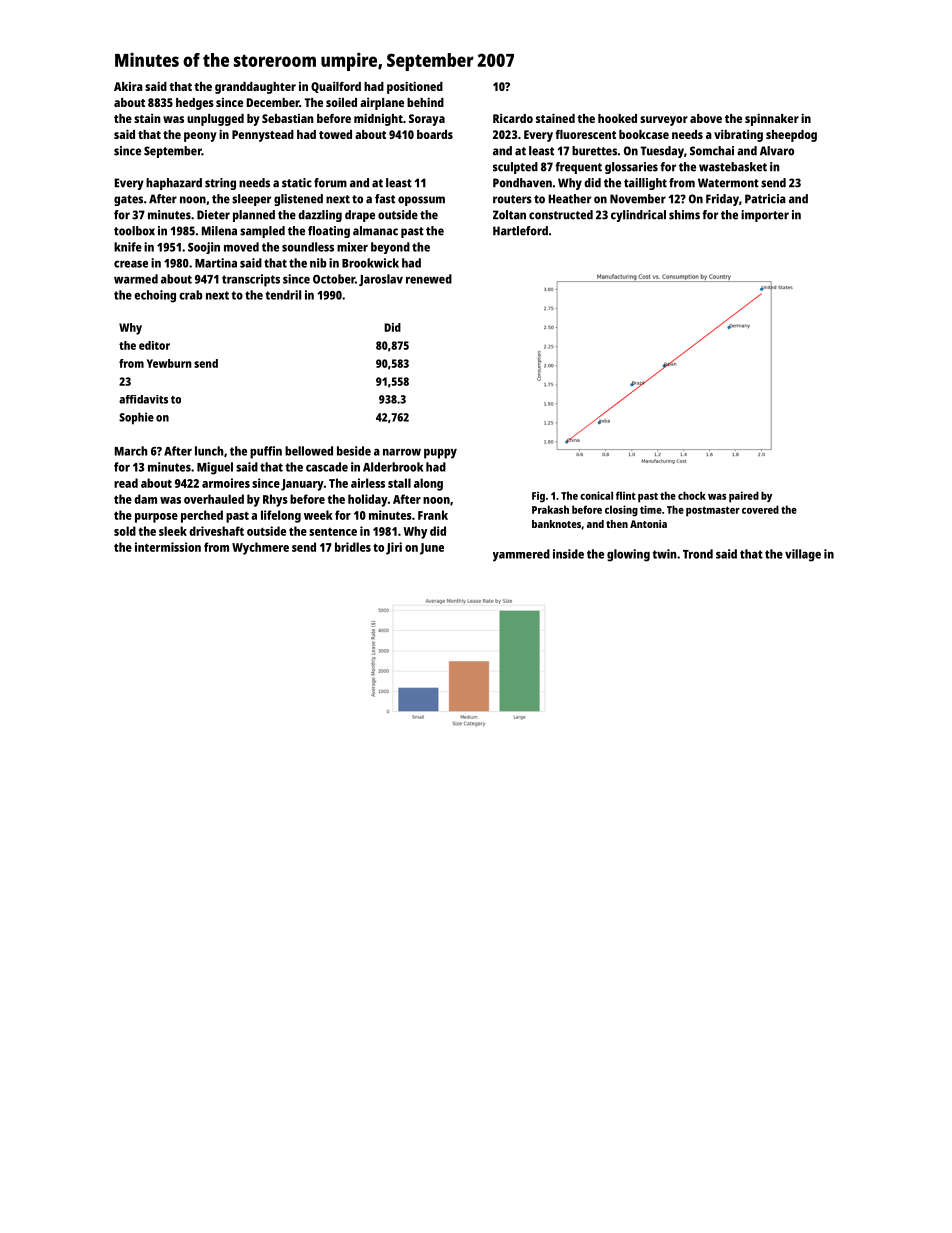 The width and height of the image is (952, 1233). What do you see at coordinates (765, 199) in the image?
I see `Patricia` at bounding box center [765, 199].
